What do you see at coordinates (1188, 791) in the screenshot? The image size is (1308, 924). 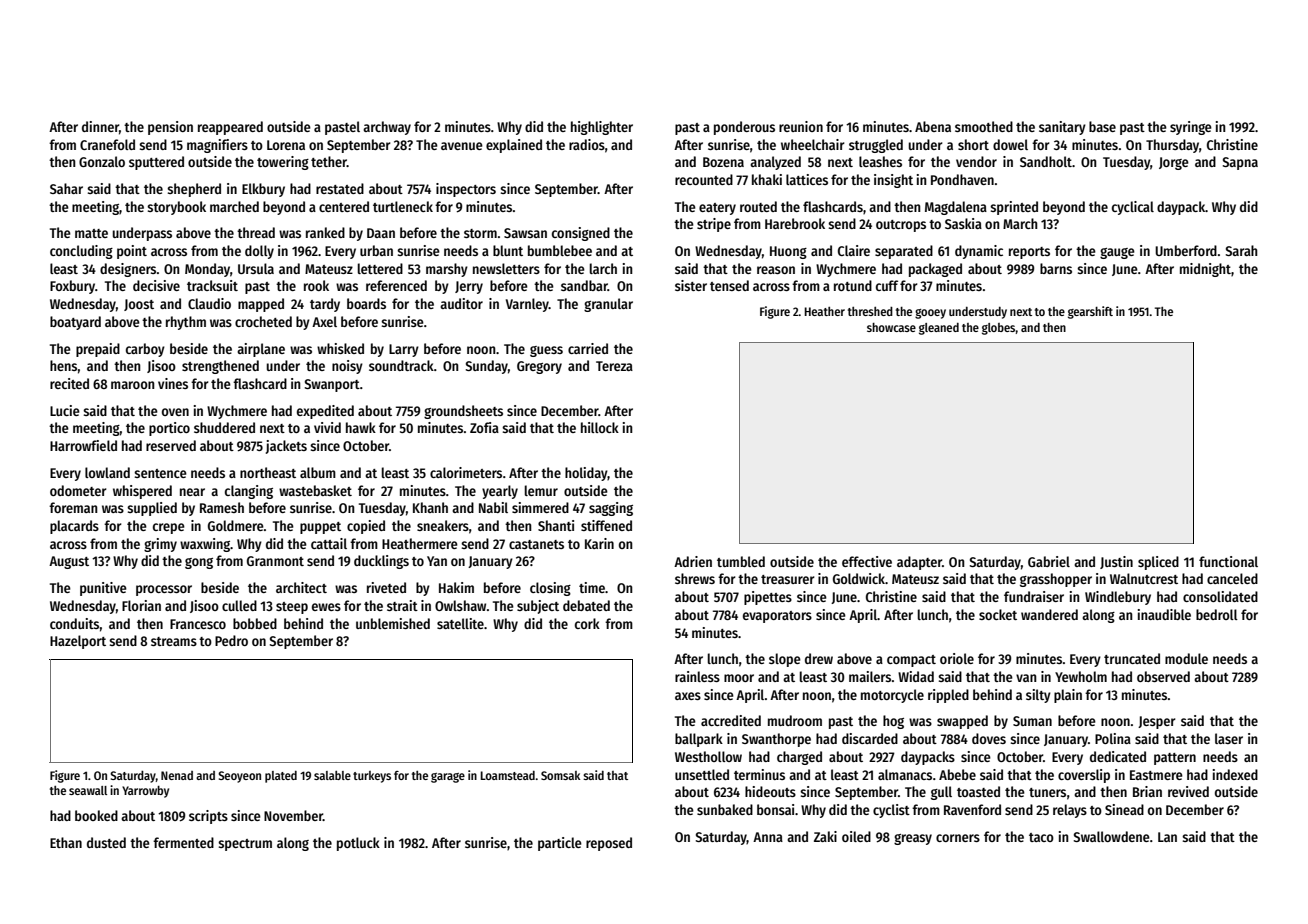 I see `revived` at bounding box center [1188, 791].
